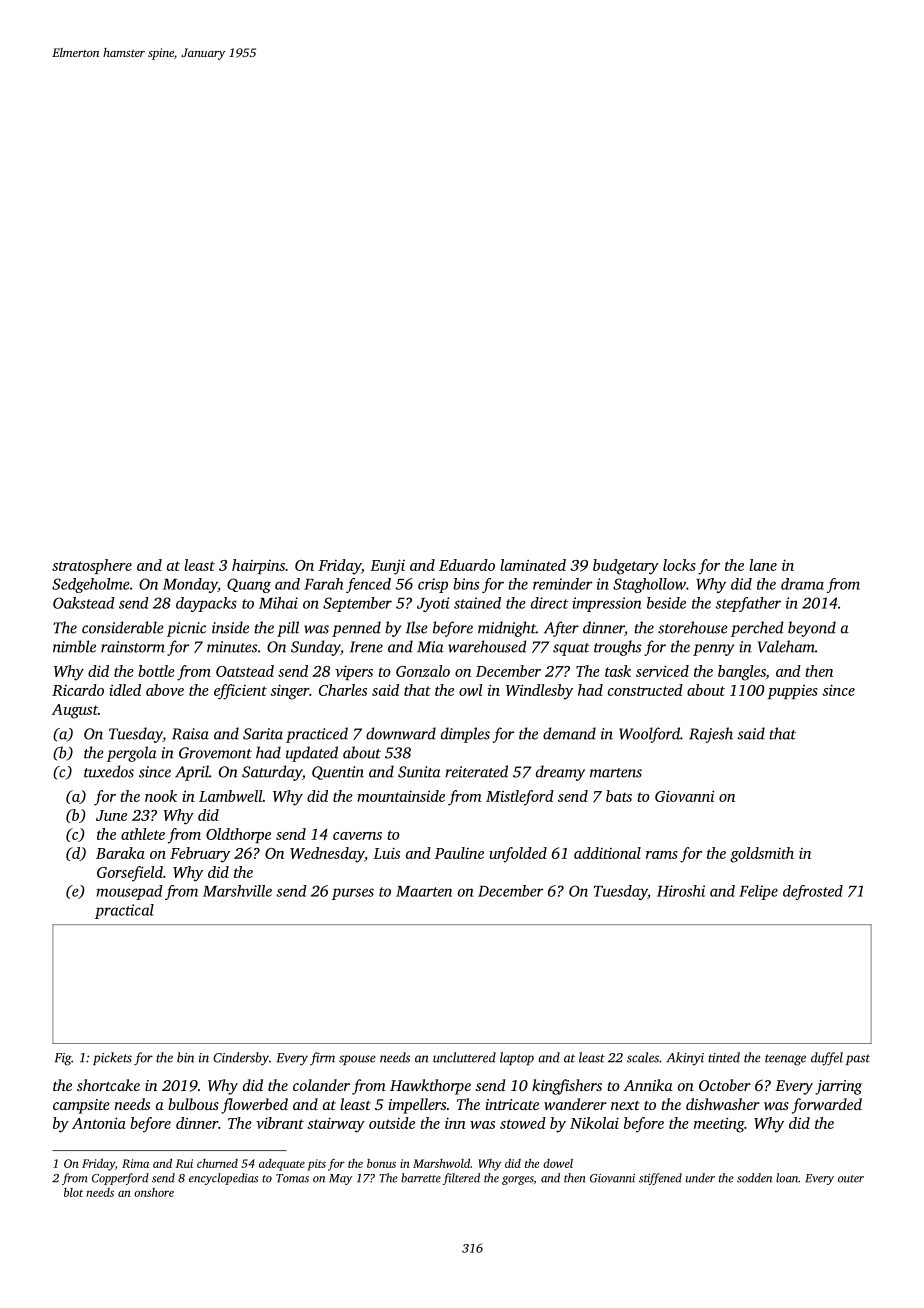 The width and height of the screenshot is (924, 1308). What do you see at coordinates (237, 891) in the screenshot?
I see `Marshville` at bounding box center [237, 891].
